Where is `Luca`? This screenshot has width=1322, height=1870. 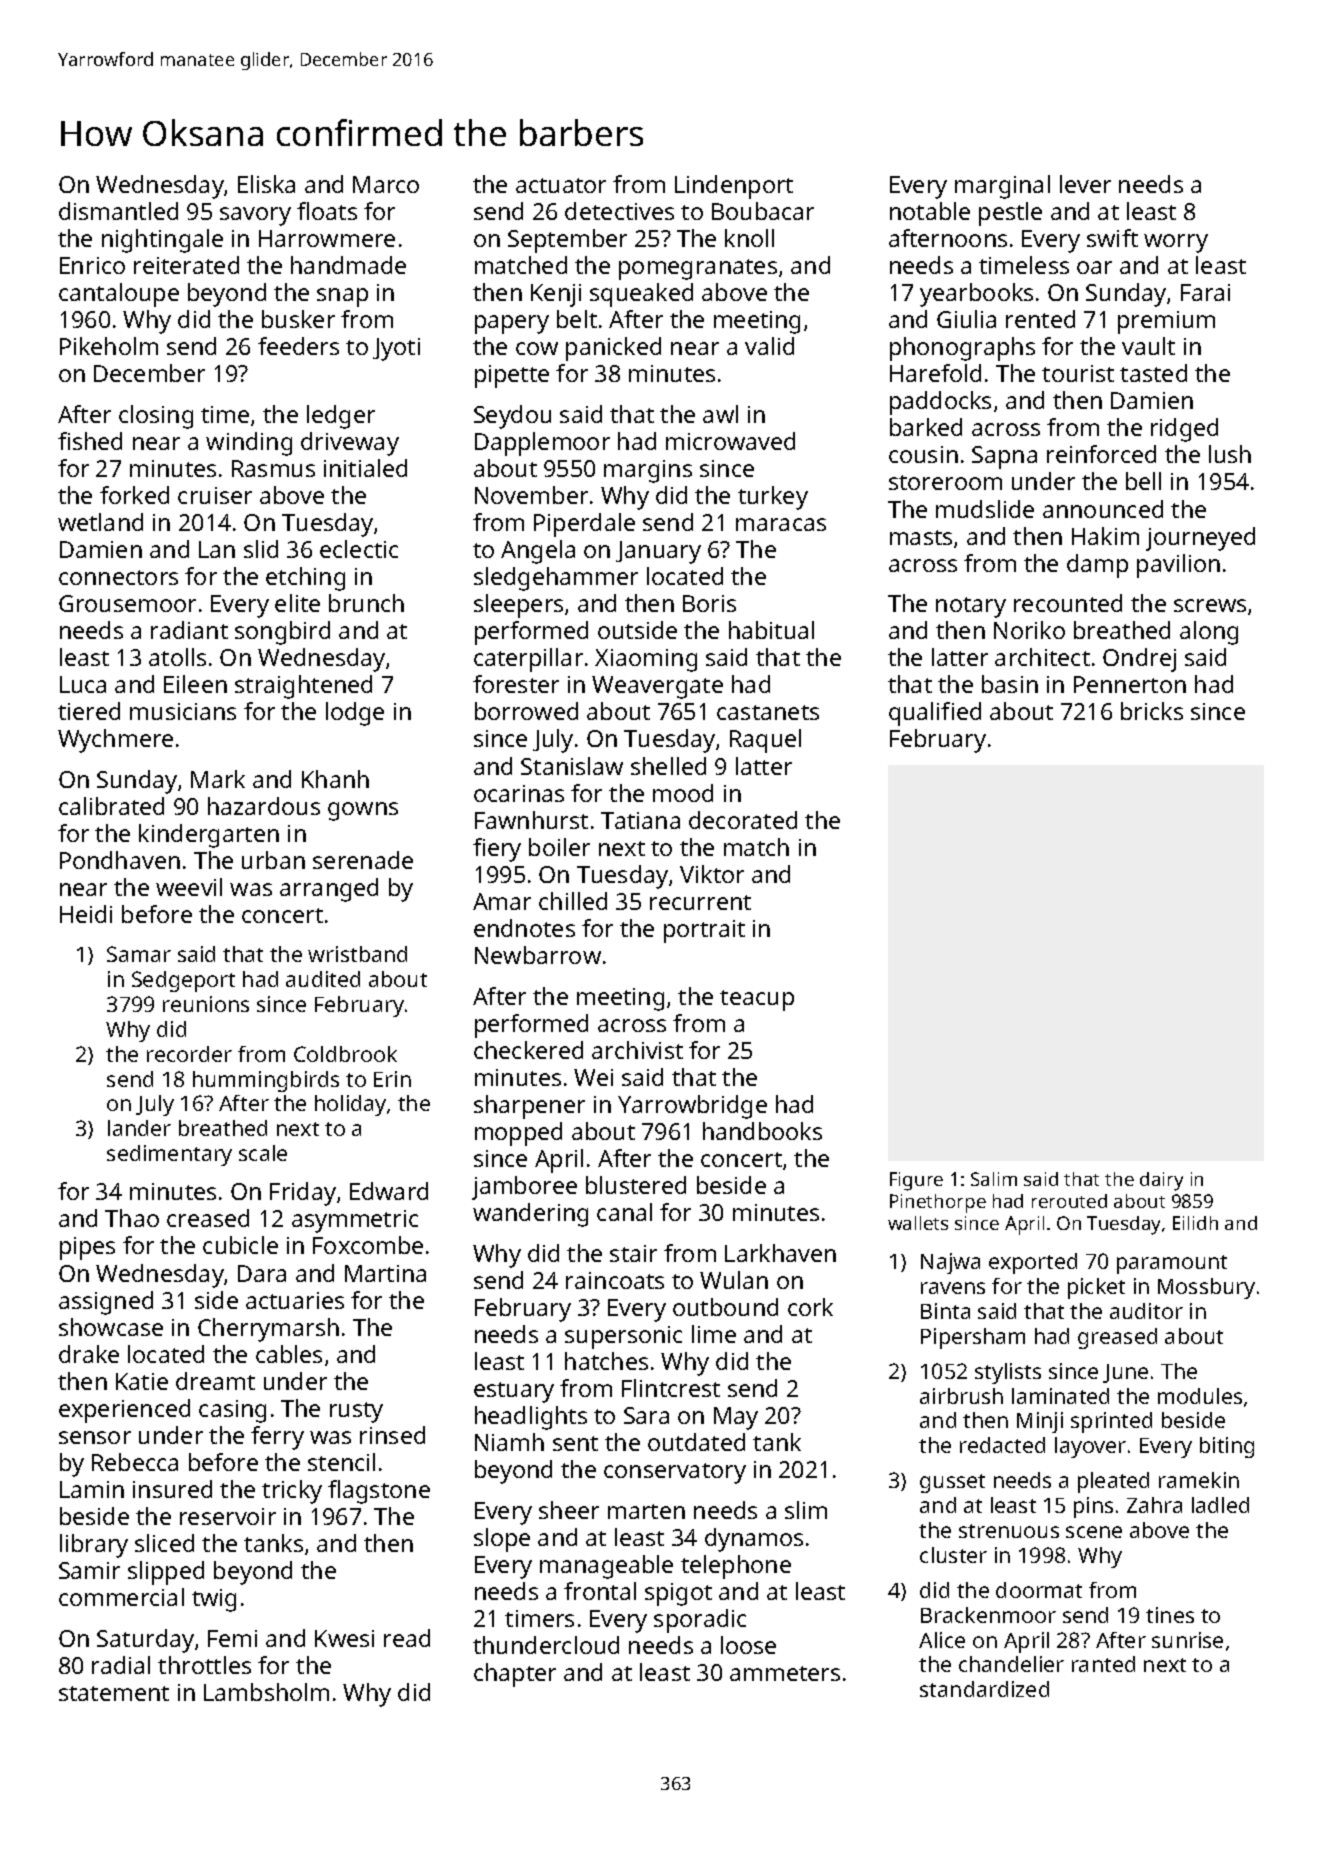
Luca is located at coordinates (83, 684).
